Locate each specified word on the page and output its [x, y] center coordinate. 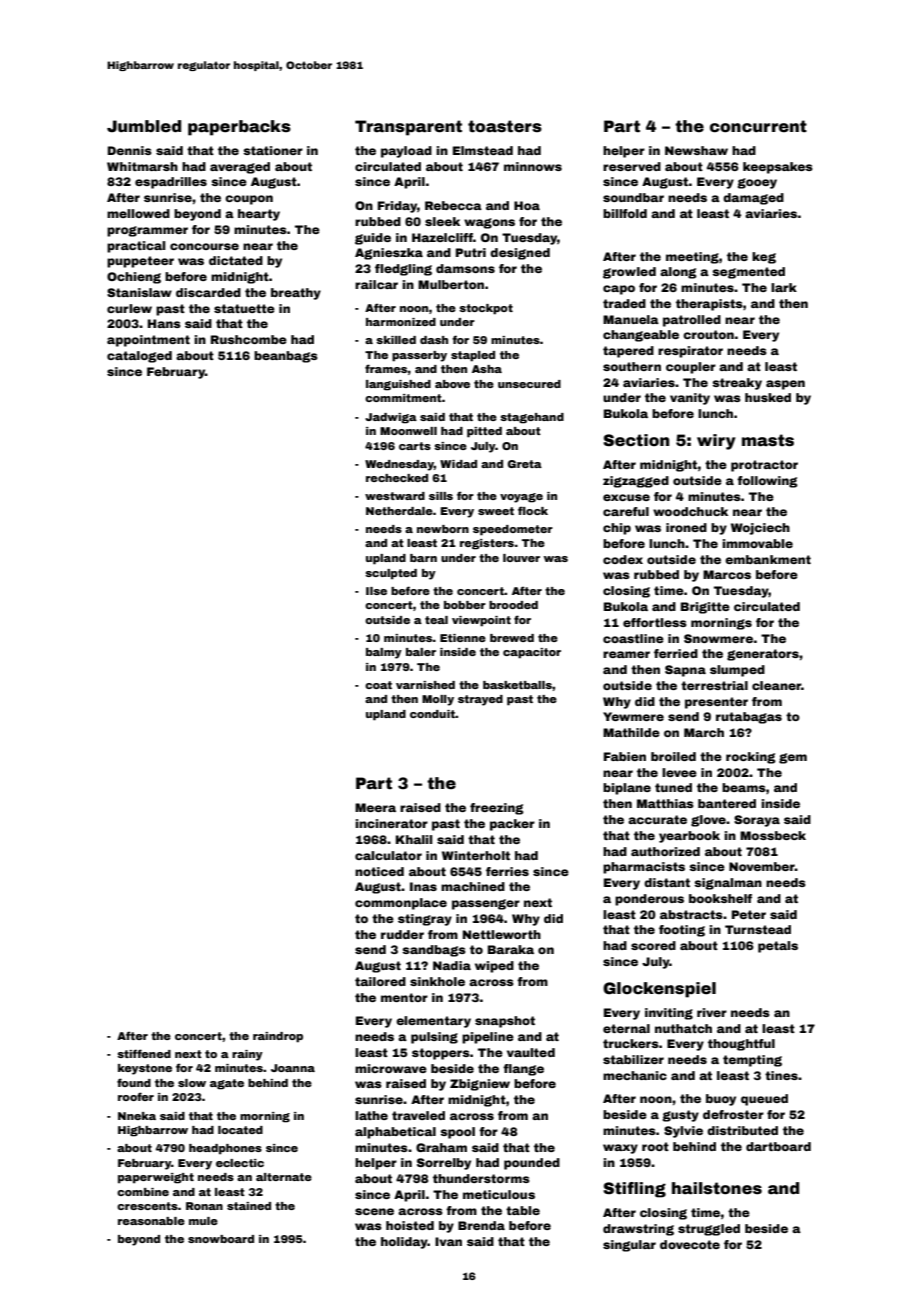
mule [203, 1221]
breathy [296, 294]
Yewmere [633, 716]
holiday [404, 1243]
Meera [375, 807]
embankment [768, 559]
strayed [480, 700]
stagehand [532, 418]
